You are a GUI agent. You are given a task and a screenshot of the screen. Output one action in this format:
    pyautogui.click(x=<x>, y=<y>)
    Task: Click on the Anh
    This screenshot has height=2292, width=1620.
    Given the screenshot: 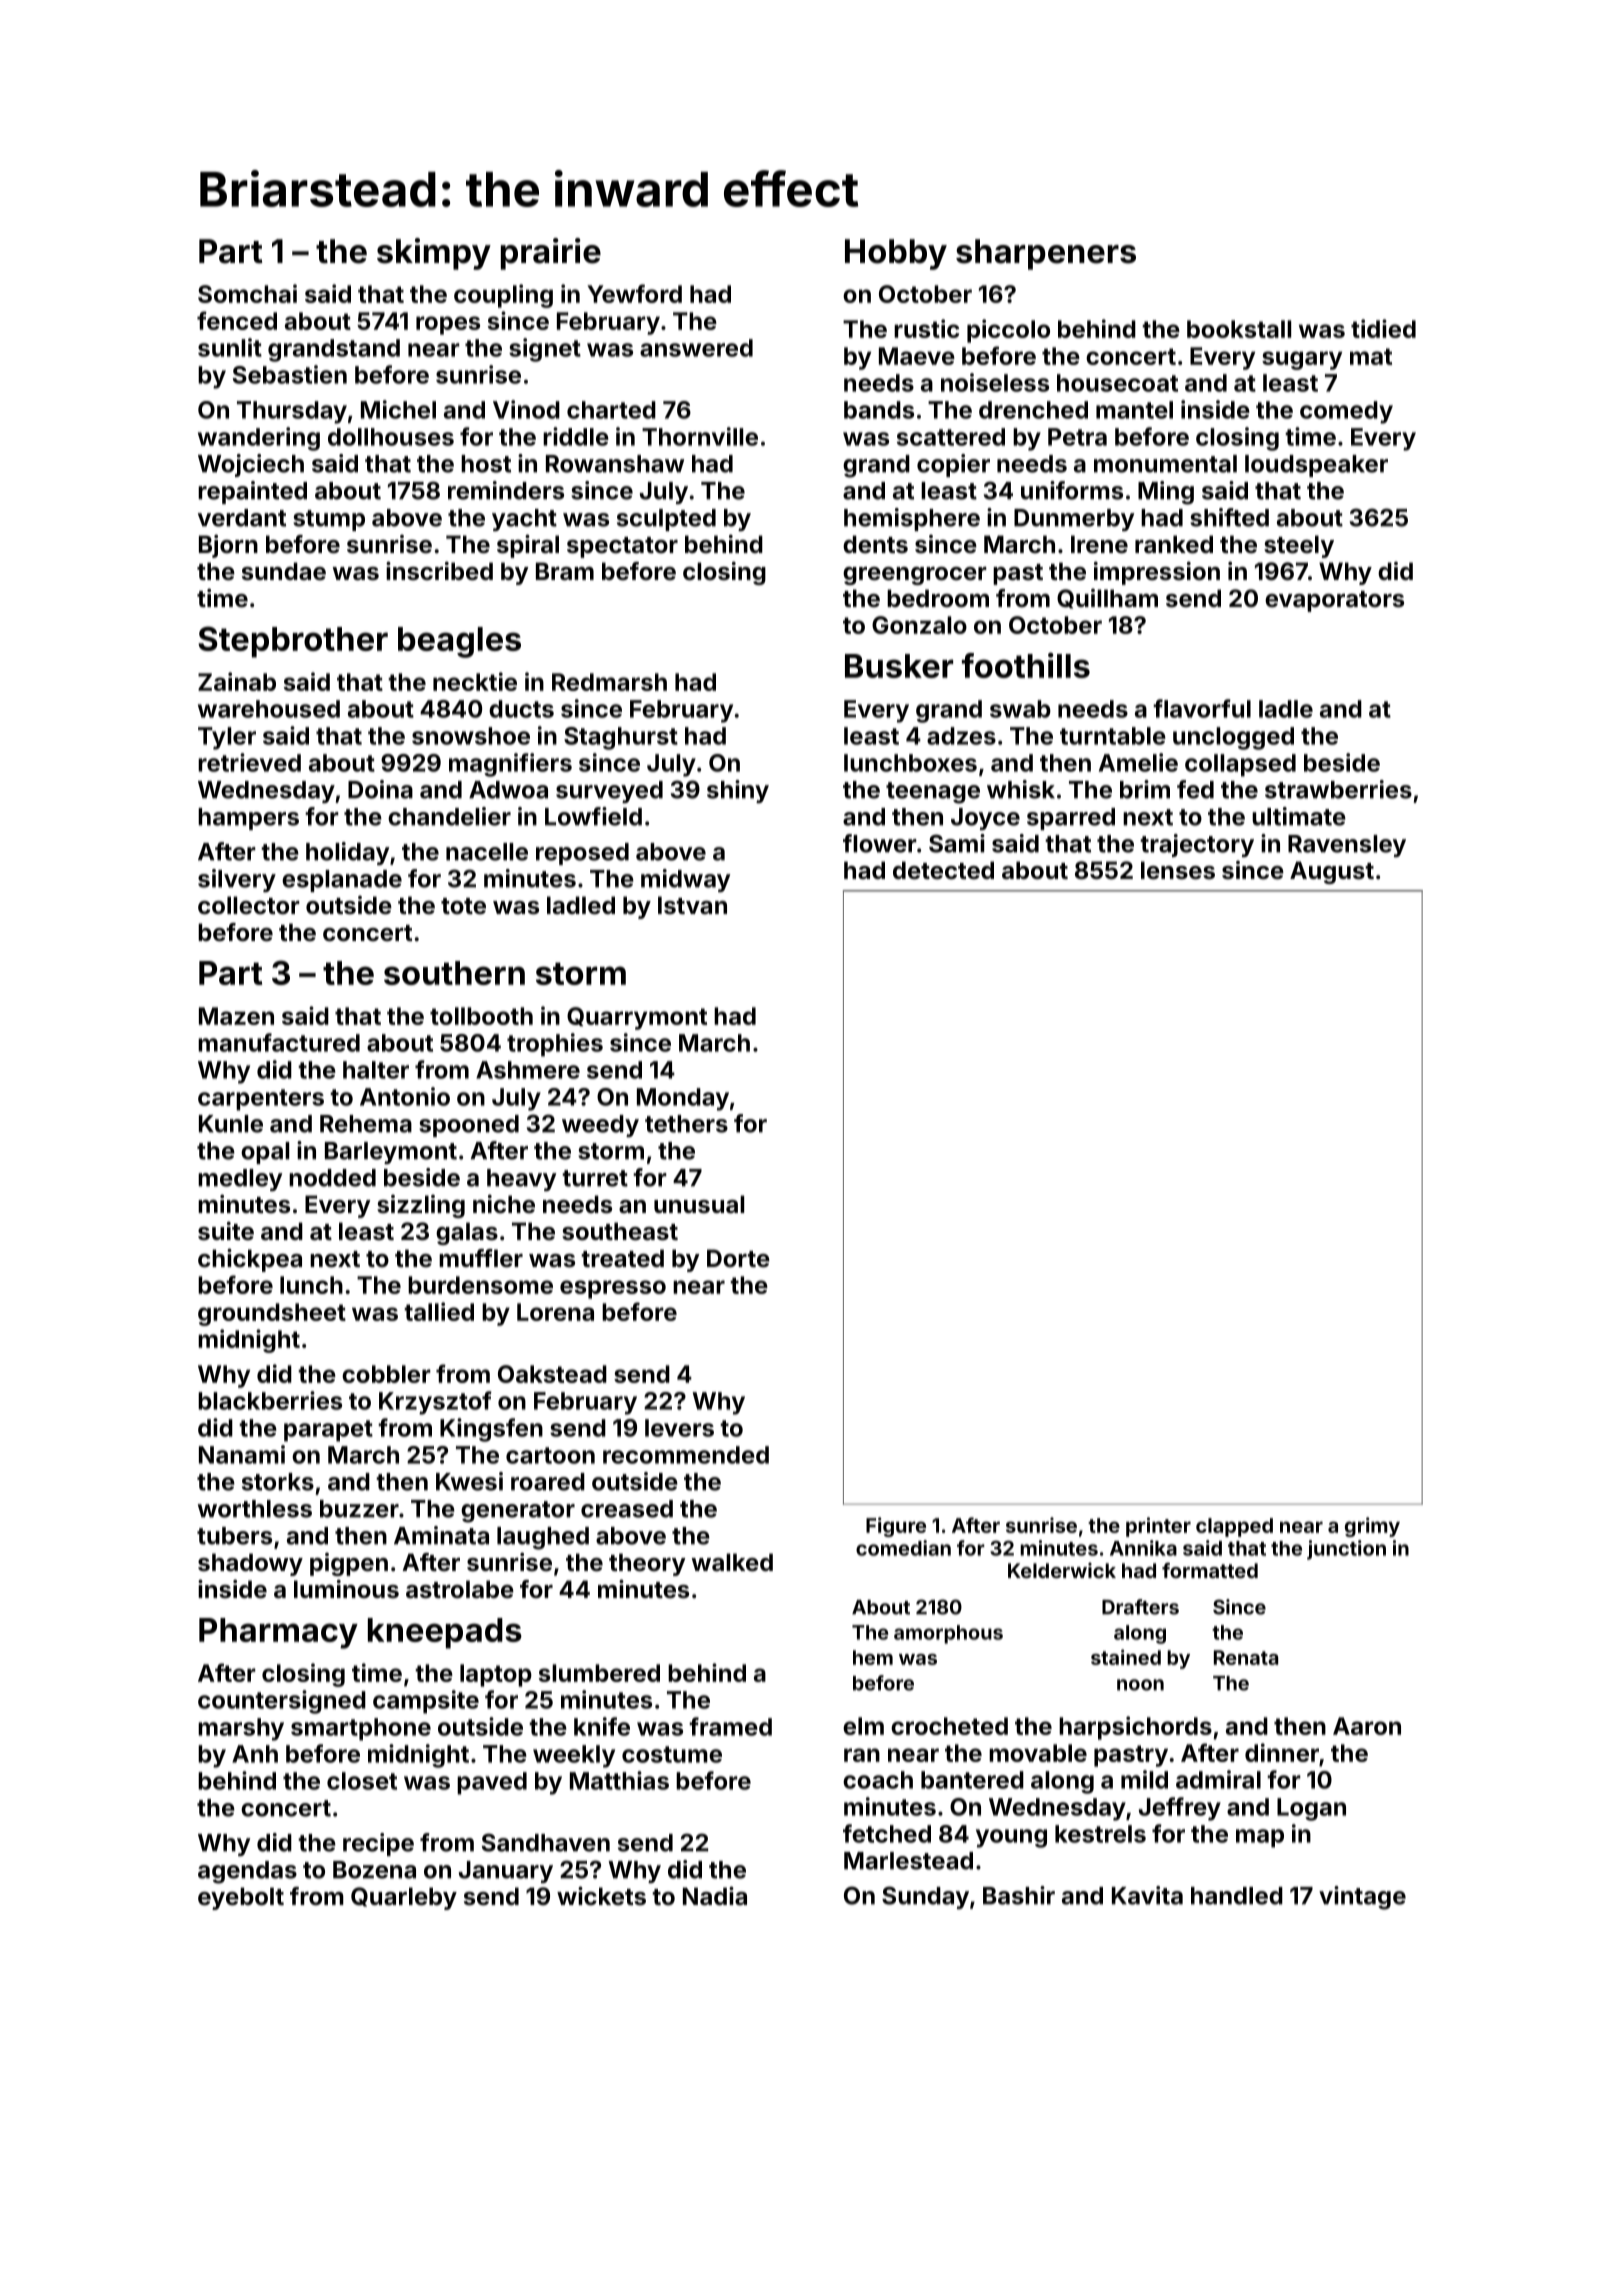 What is the action you would take?
    pyautogui.click(x=255, y=1754)
